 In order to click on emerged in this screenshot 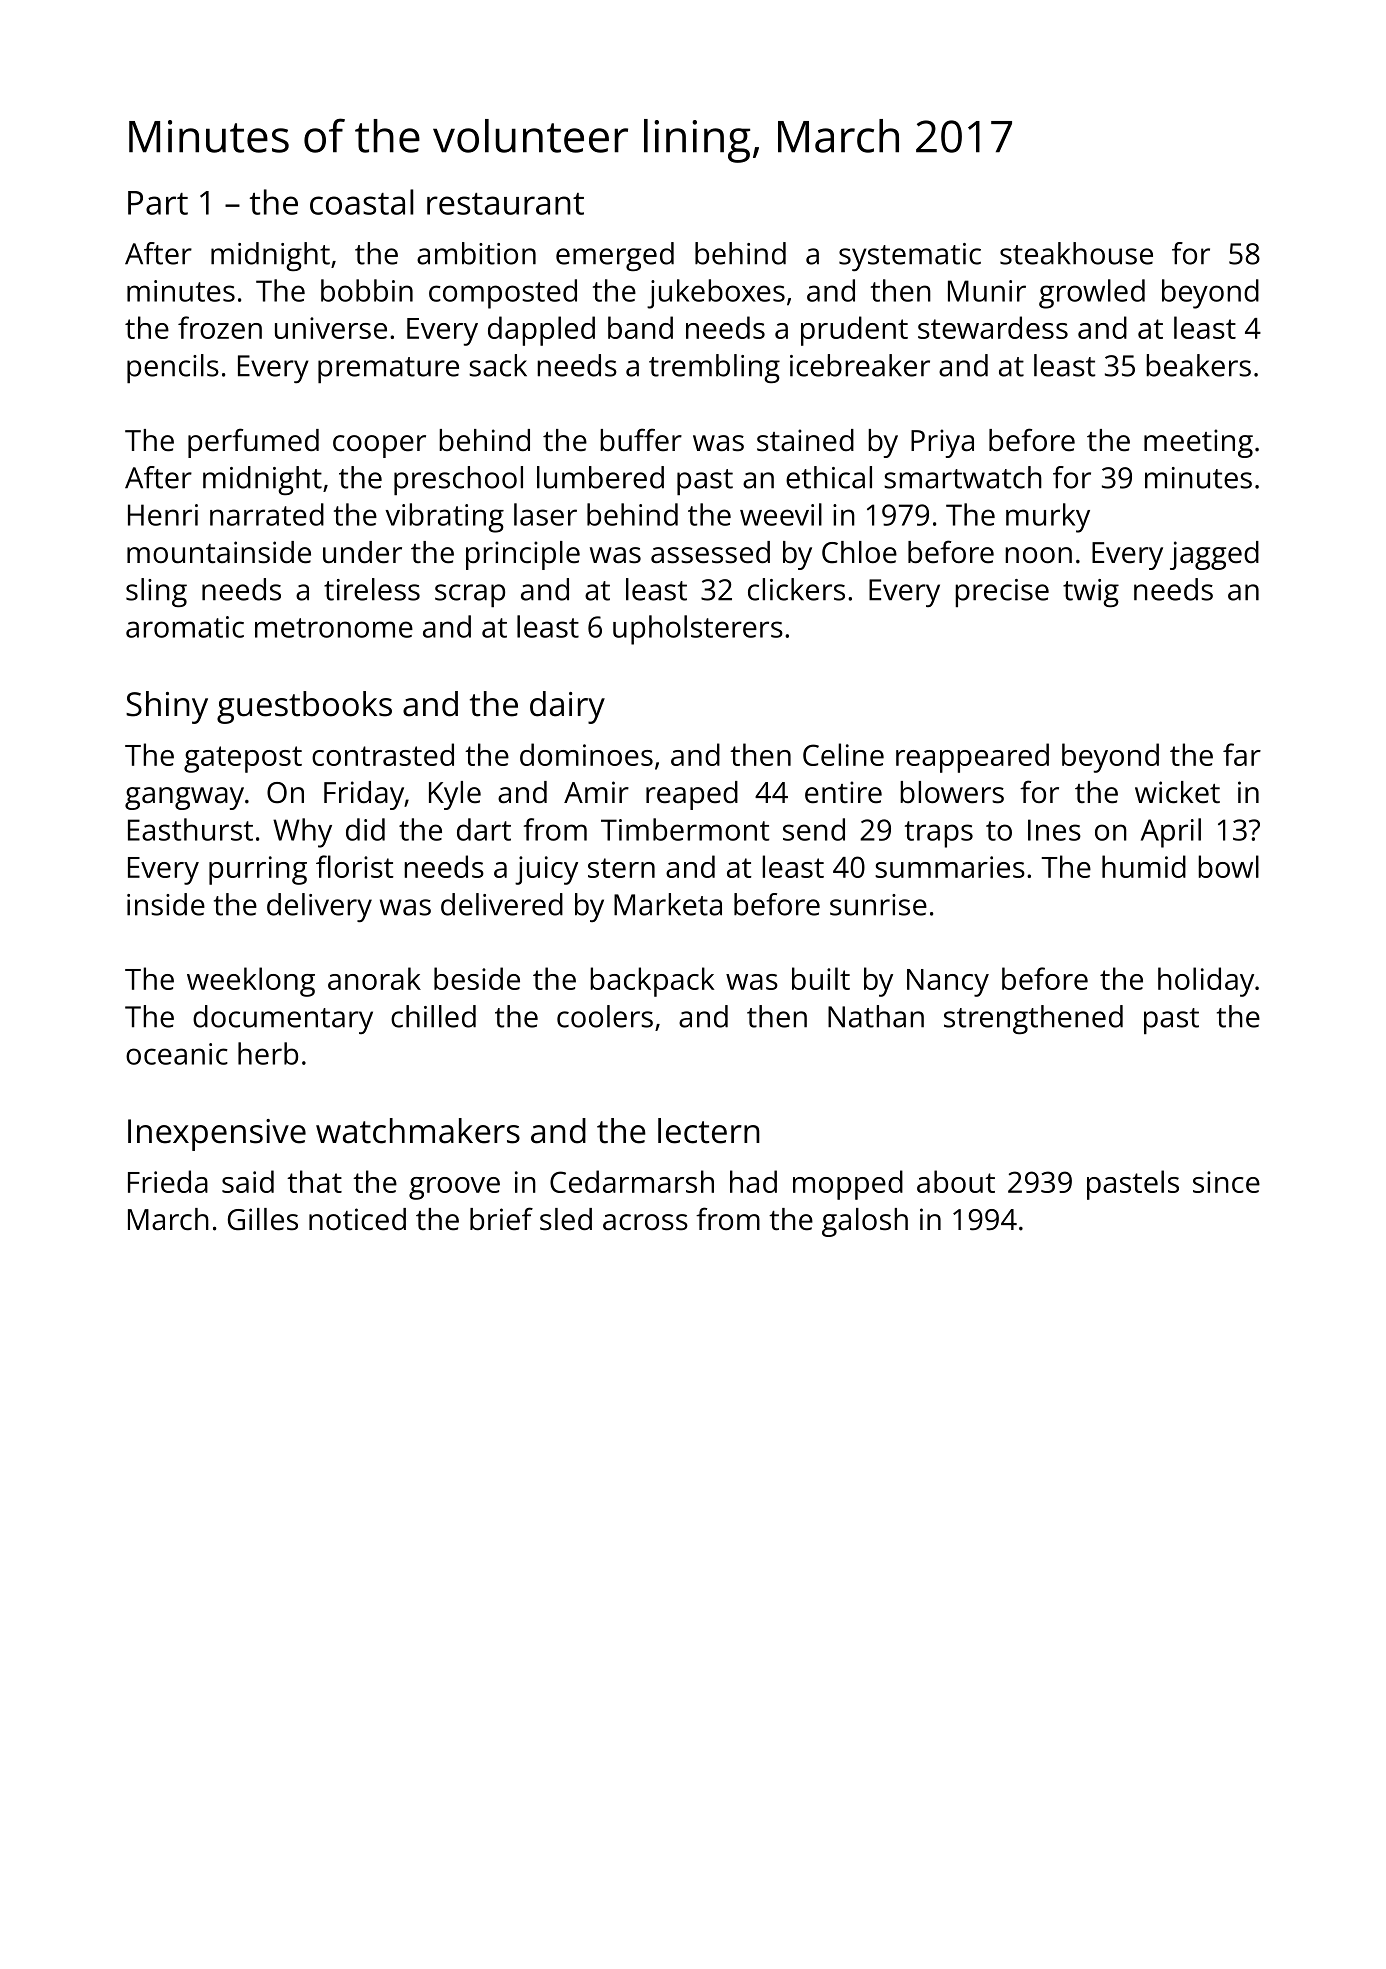, I will do `click(615, 256)`.
